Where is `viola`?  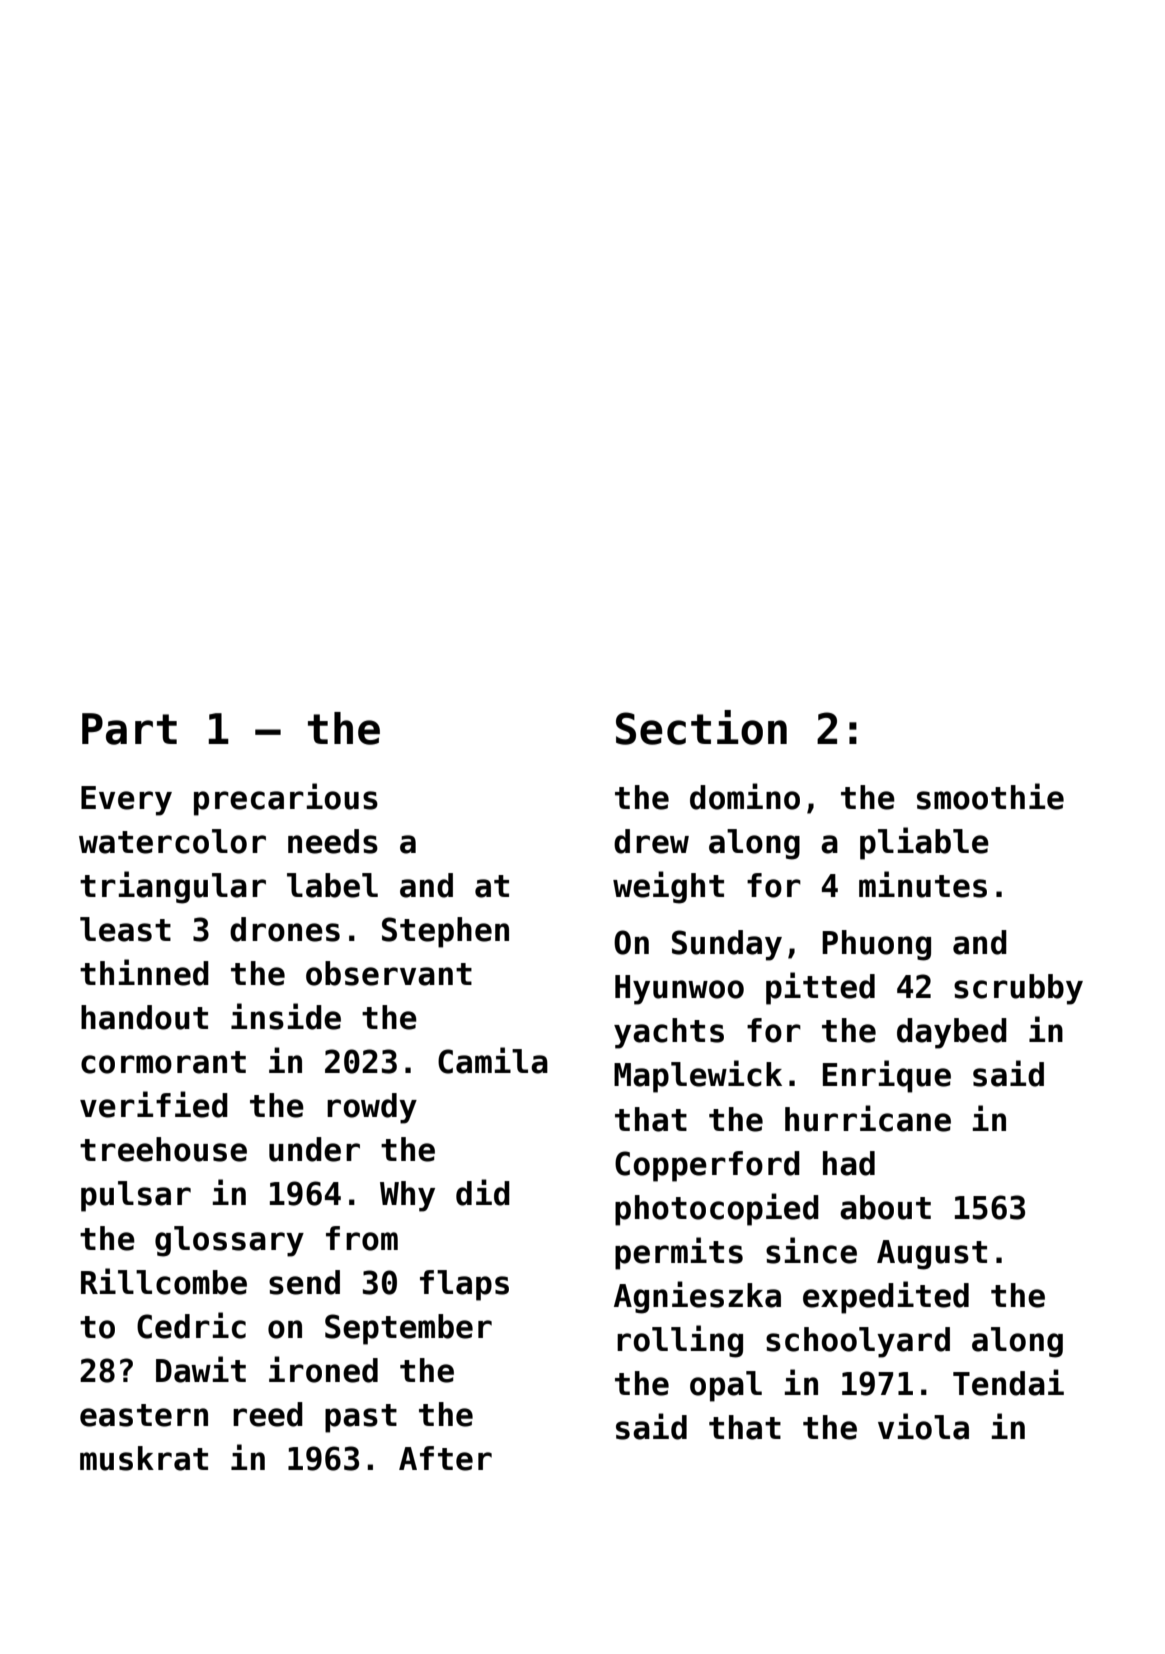
viola is located at coordinates (923, 1426).
